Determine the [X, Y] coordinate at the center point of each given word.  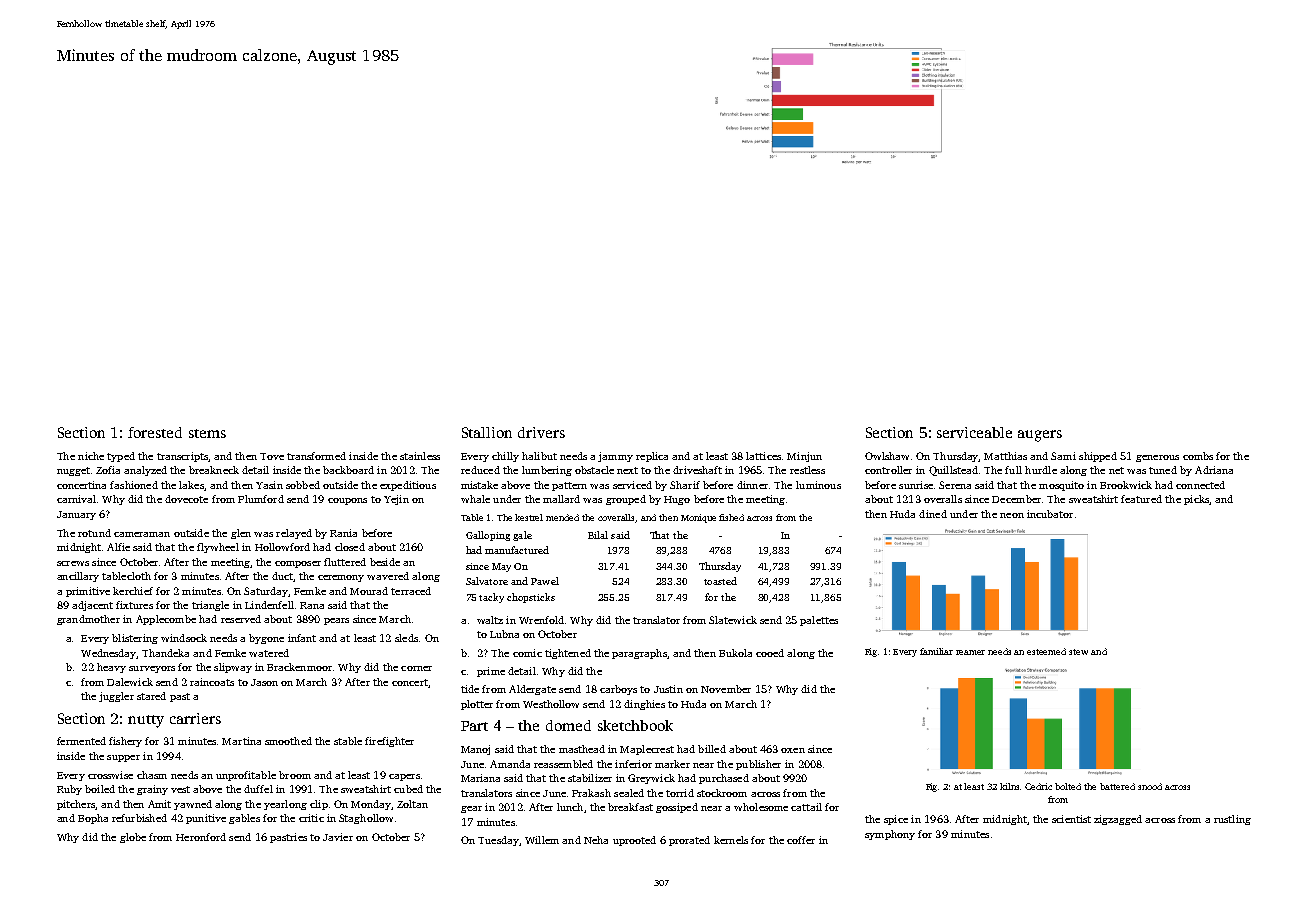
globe [133, 838]
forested [155, 432]
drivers [541, 432]
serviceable [974, 432]
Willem [542, 840]
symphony [890, 835]
